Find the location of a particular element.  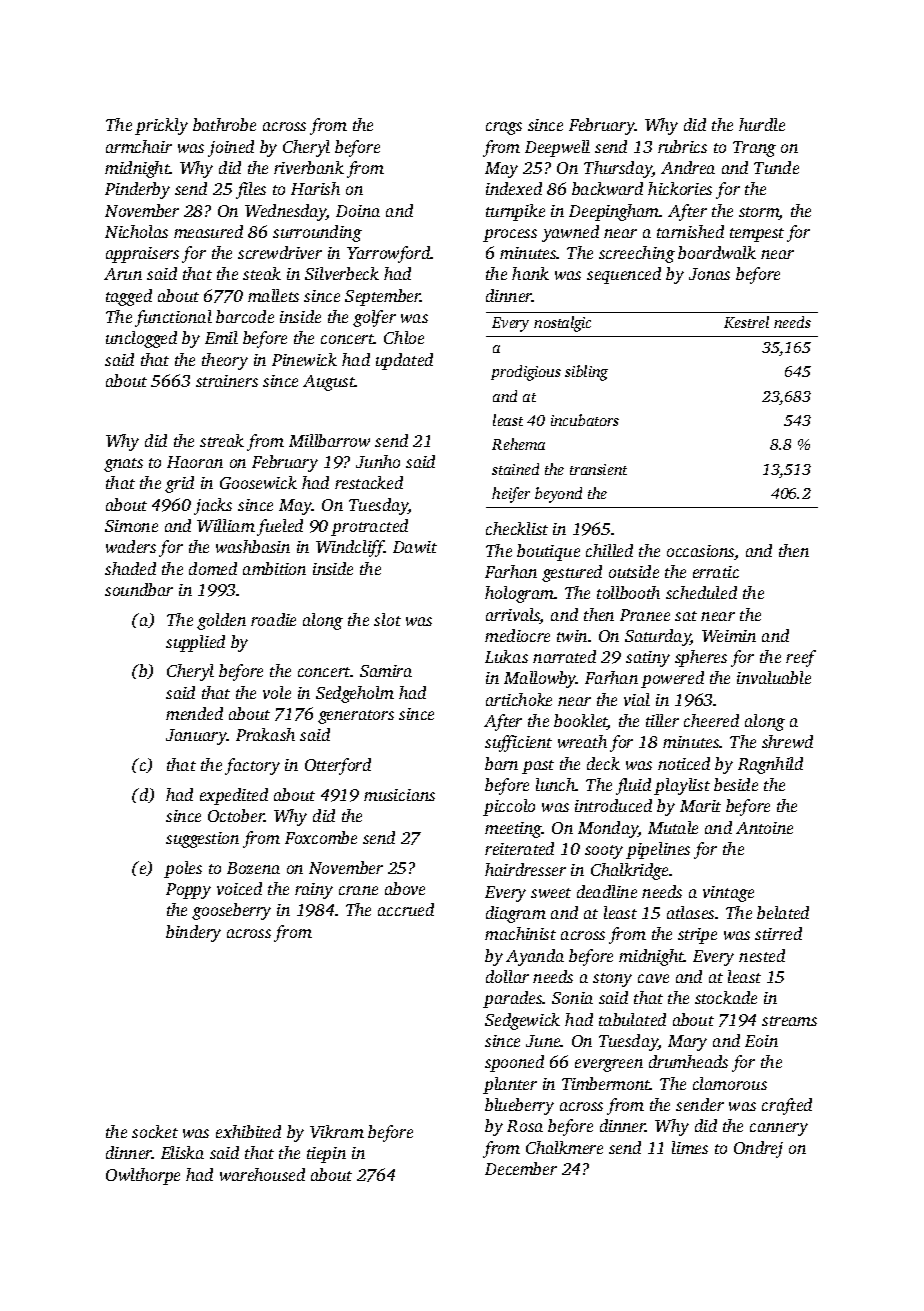

hurdle is located at coordinates (762, 124).
